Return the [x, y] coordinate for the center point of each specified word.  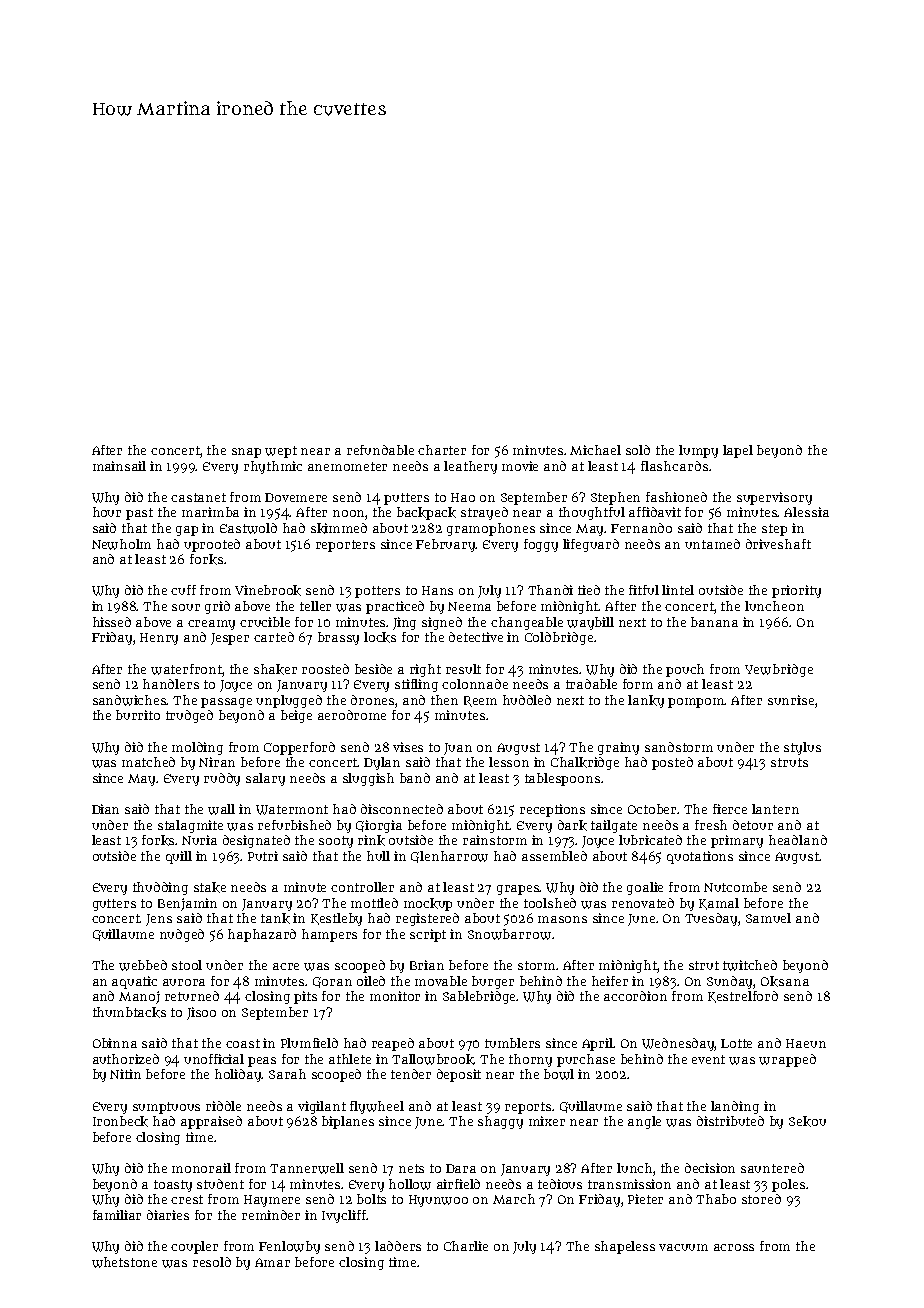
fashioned [676, 497]
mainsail [119, 466]
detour [753, 825]
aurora [184, 982]
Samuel [768, 918]
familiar [117, 1215]
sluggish [368, 779]
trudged [189, 716]
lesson [509, 762]
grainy [618, 748]
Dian [105, 809]
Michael [595, 450]
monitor [395, 996]
